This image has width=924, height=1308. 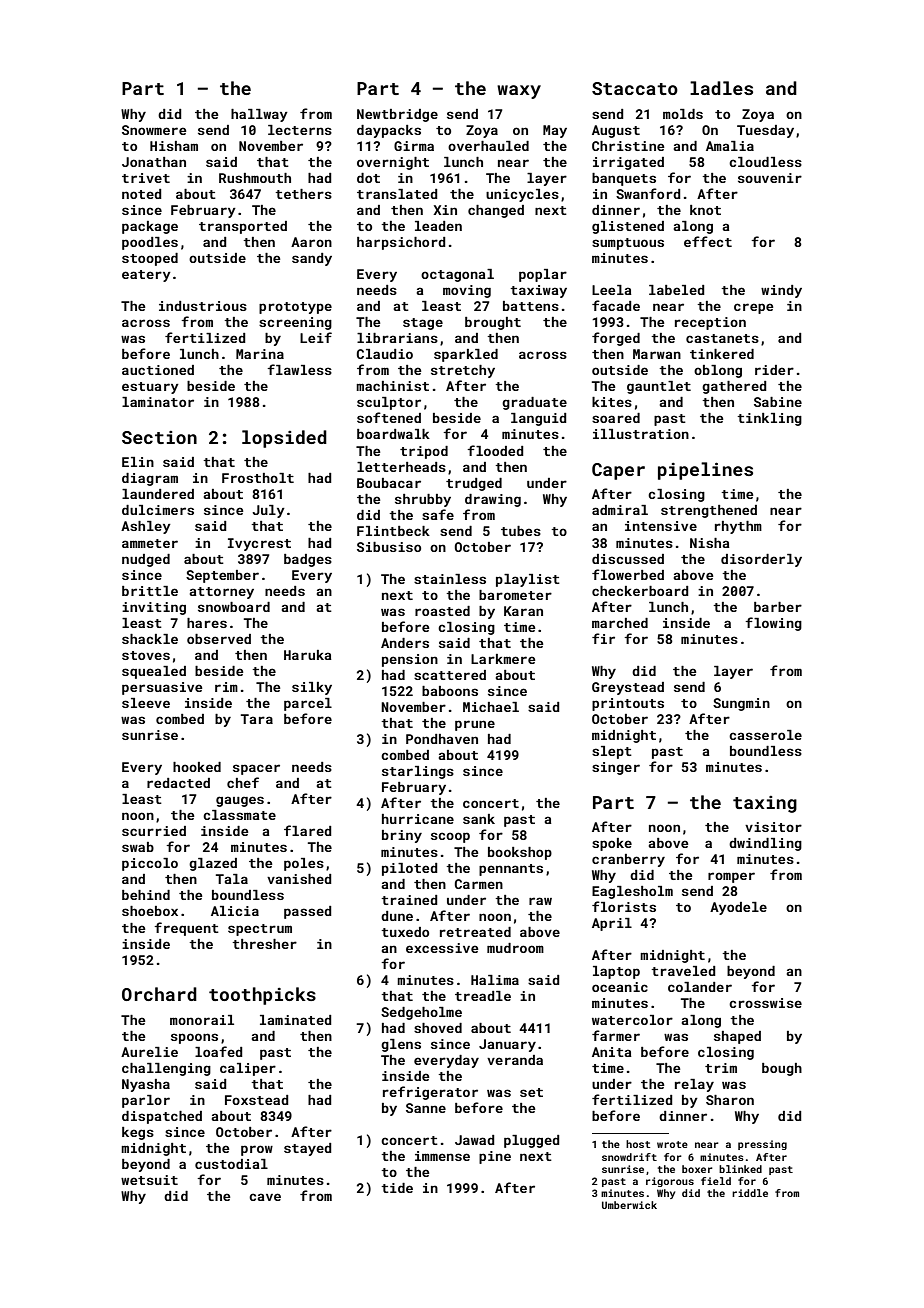 I want to click on Anders, so click(x=405, y=643).
